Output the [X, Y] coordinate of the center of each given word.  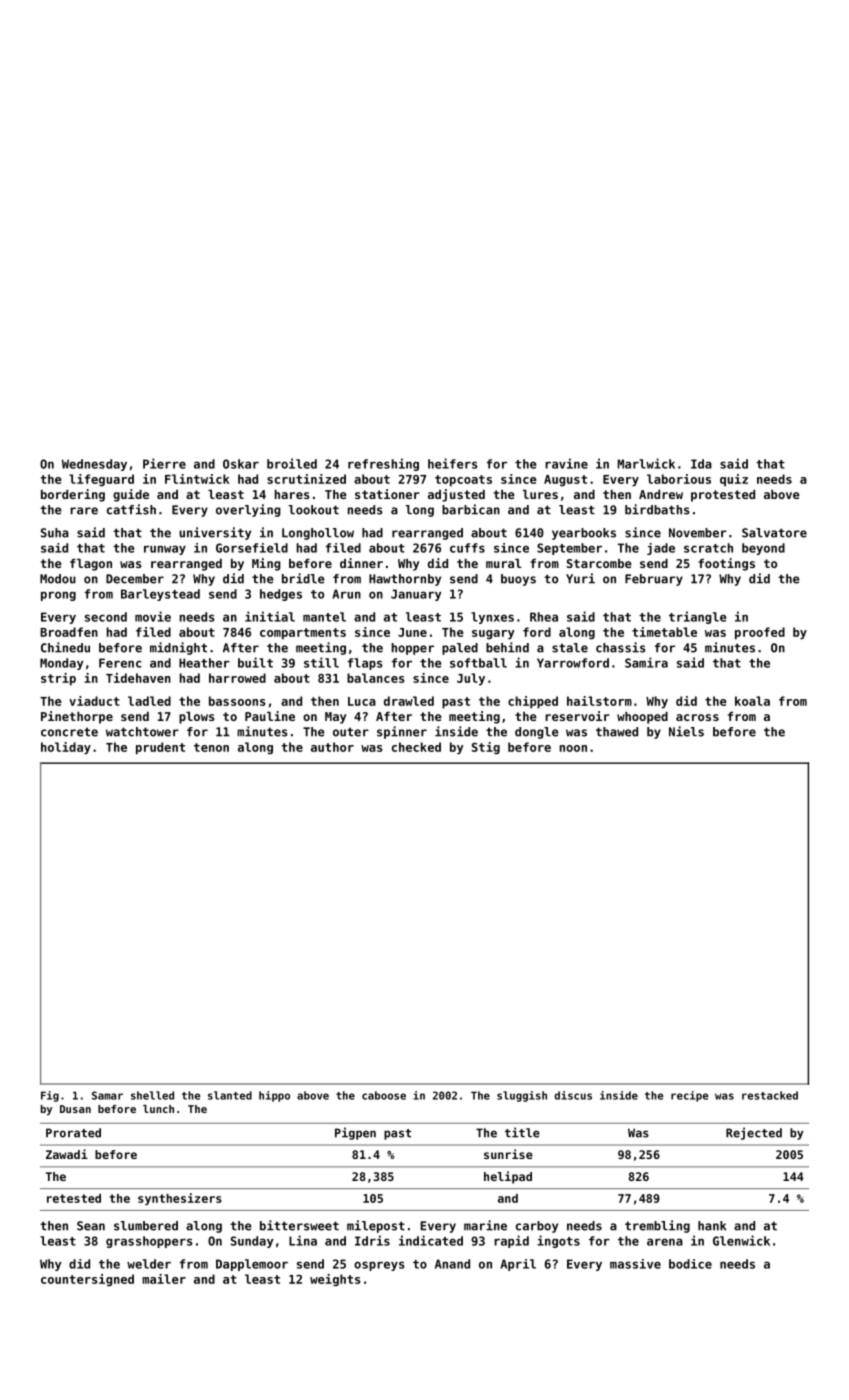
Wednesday [94, 465]
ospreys [379, 1266]
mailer [164, 1279]
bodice [690, 1264]
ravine [566, 463]
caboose [384, 1095]
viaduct [94, 701]
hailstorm [599, 701]
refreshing [383, 464]
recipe [689, 1096]
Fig [50, 1096]
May [335, 718]
